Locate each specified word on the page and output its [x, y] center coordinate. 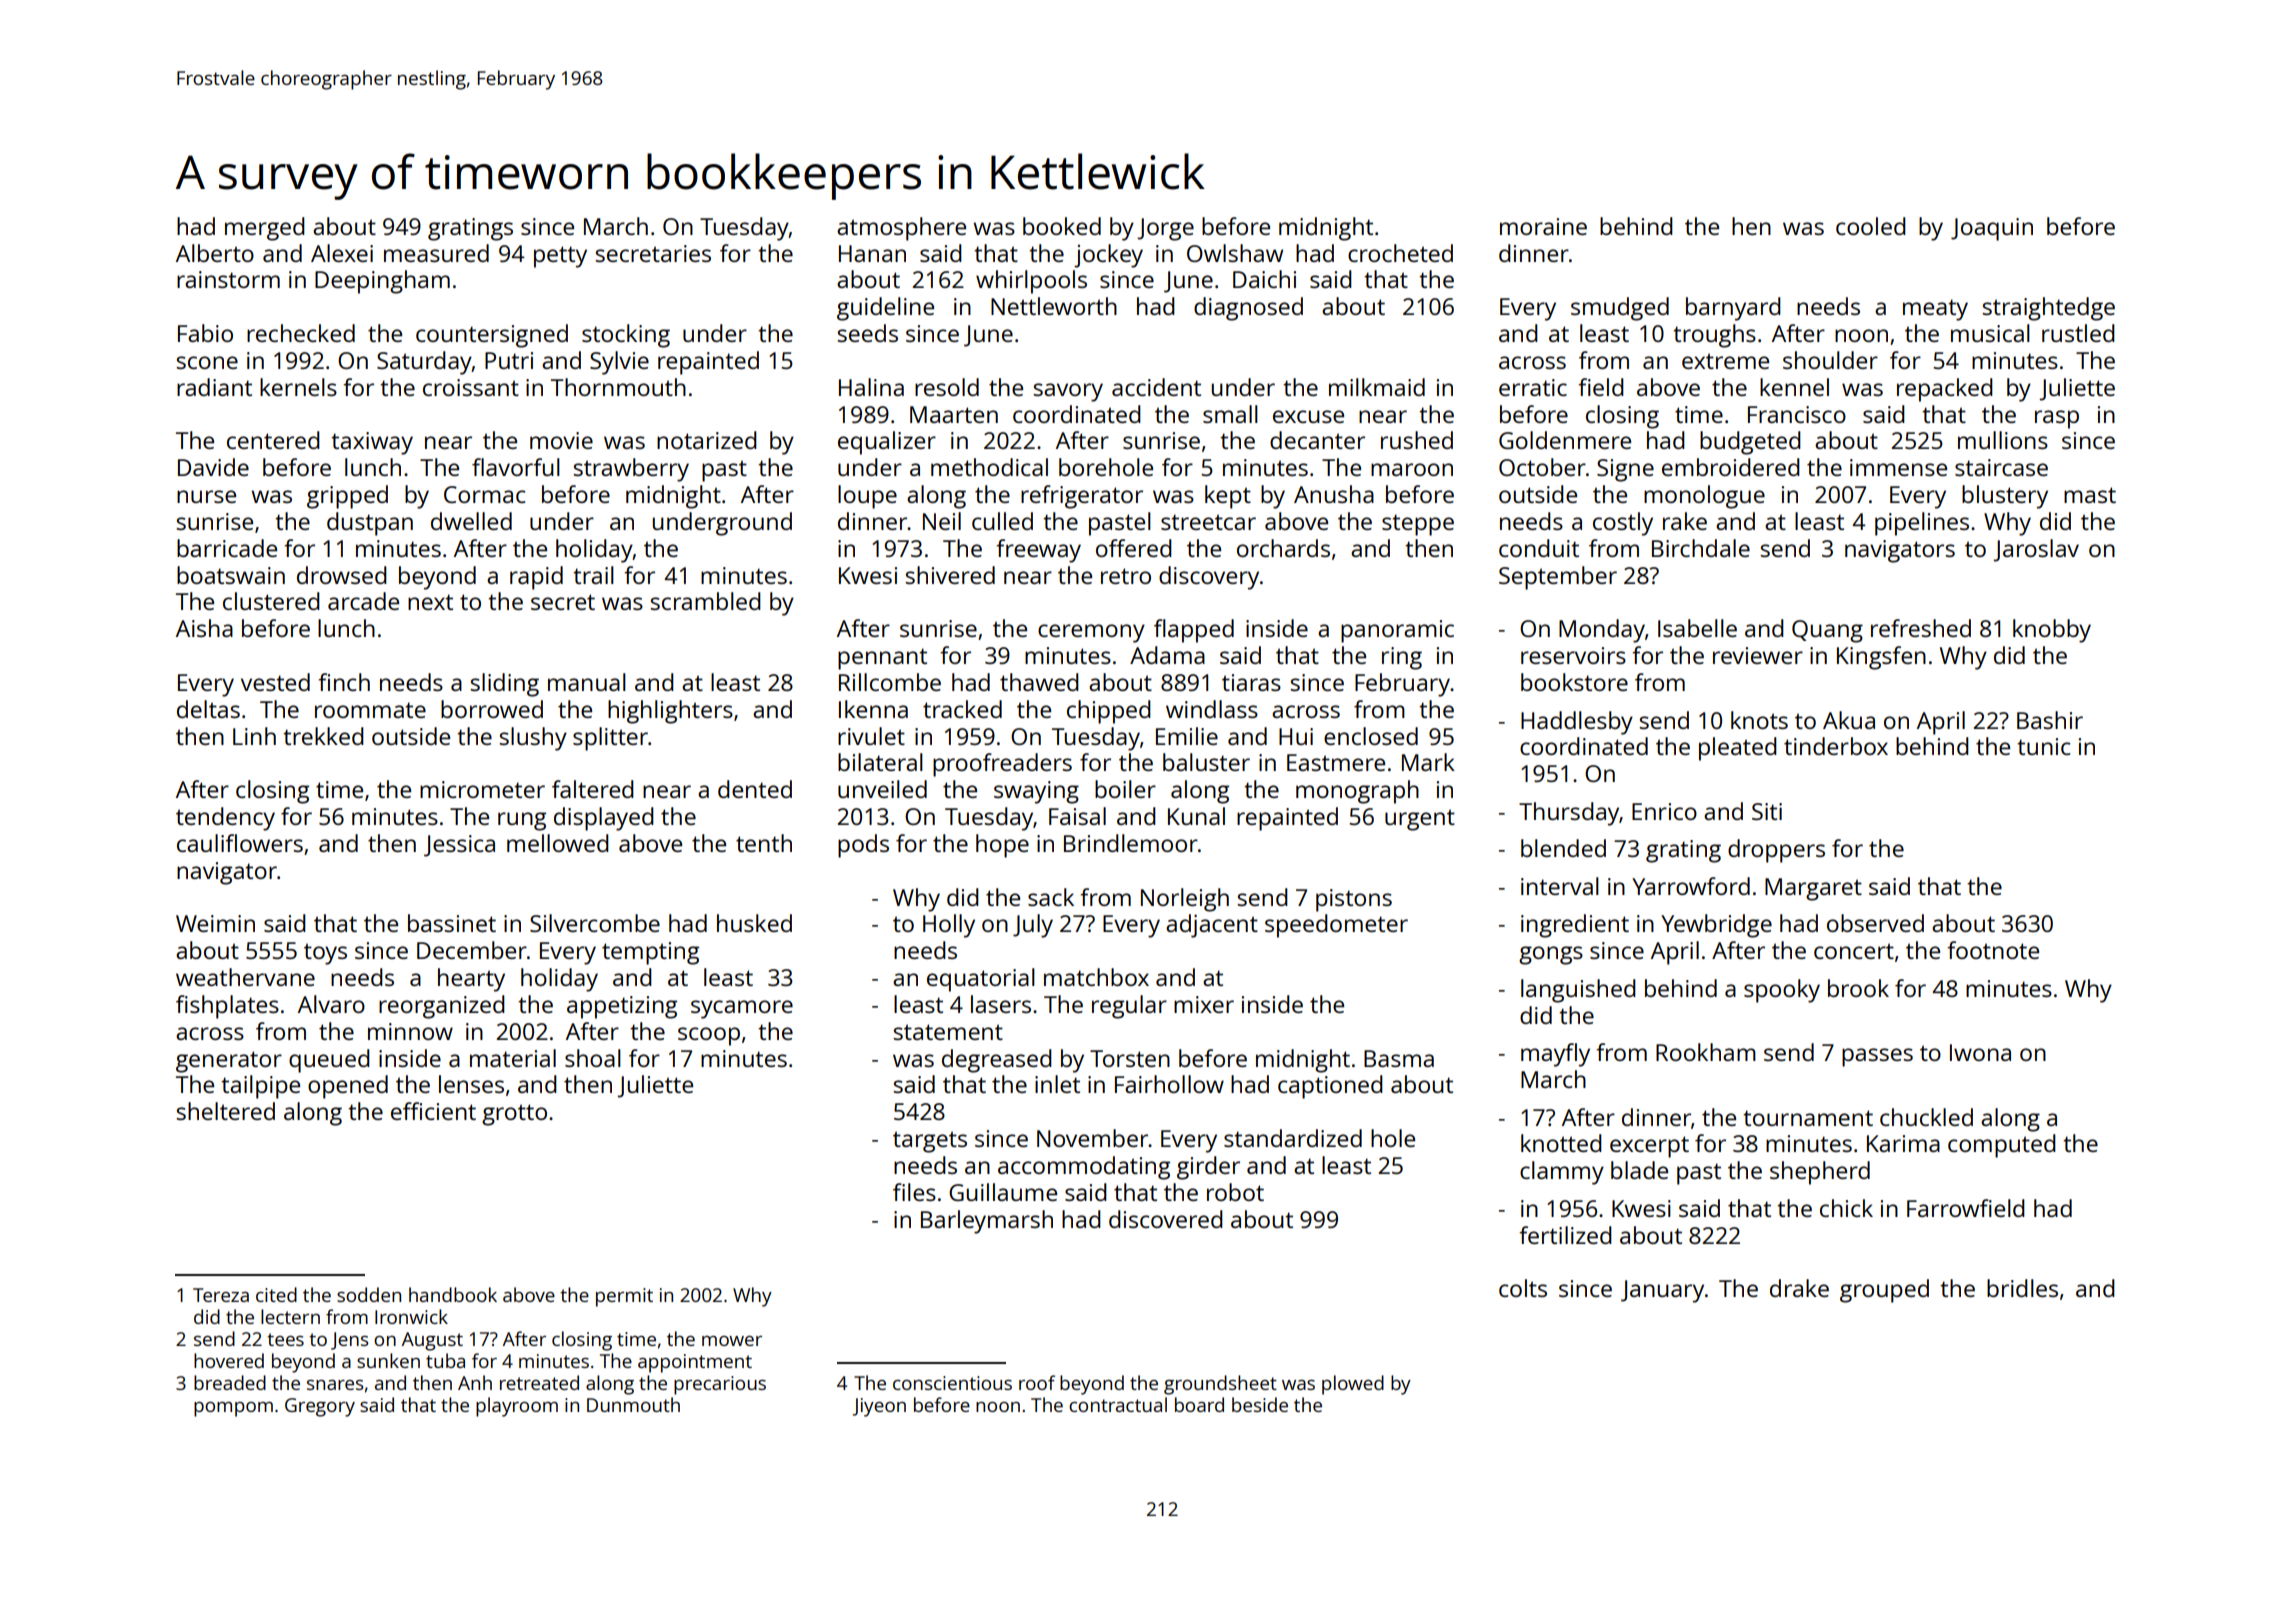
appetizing [622, 1007]
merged [265, 229]
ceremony [1091, 633]
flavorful [516, 467]
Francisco [1797, 414]
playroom [517, 1407]
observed [1875, 923]
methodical [989, 467]
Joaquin [1992, 229]
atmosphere [901, 229]
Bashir [2050, 720]
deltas [208, 709]
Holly [949, 926]
